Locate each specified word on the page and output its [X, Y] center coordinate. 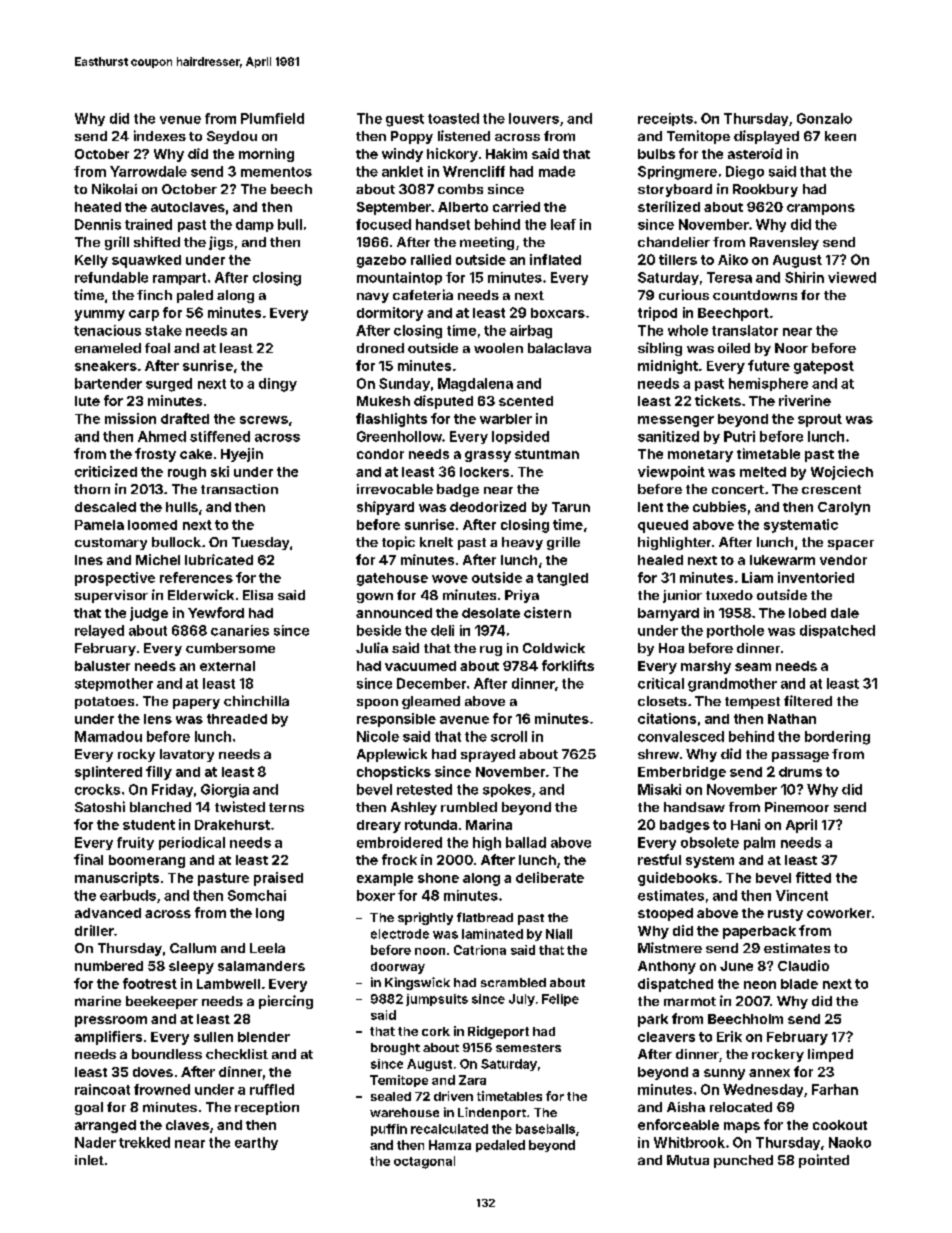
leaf [563, 224]
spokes [507, 790]
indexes [160, 135]
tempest [752, 703]
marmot [690, 1001]
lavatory [187, 755]
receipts [665, 119]
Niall [559, 934]
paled [195, 296]
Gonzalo [824, 118]
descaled [105, 507]
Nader [95, 1142]
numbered [109, 966]
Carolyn [844, 508]
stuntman [547, 454]
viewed [852, 277]
